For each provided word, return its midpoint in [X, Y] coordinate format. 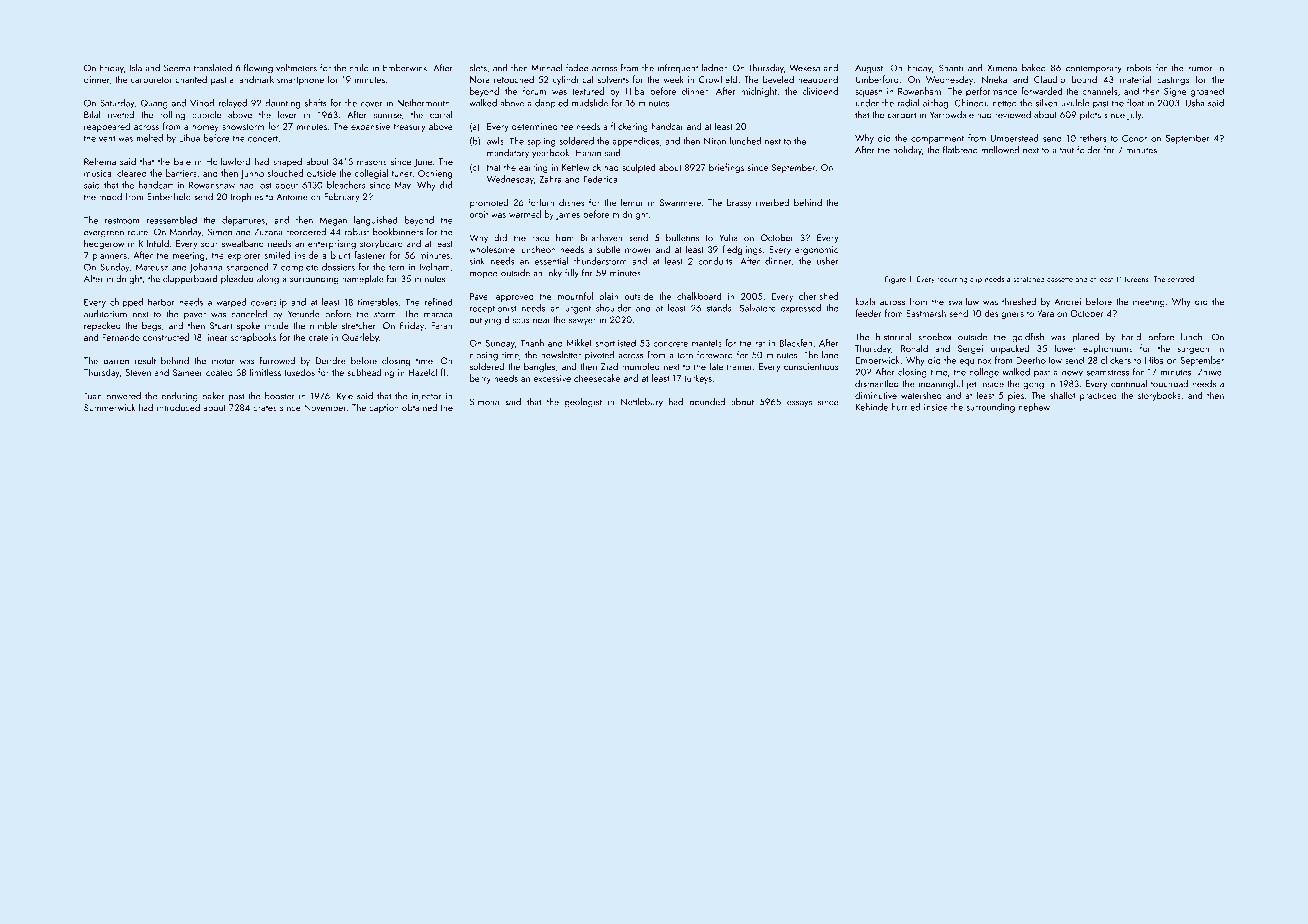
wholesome [492, 249]
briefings [726, 168]
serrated [1181, 279]
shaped [287, 162]
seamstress [1108, 372]
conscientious [811, 366]
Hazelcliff [427, 372]
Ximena [1002, 68]
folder [1089, 150]
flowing [258, 69]
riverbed [772, 202]
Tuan [93, 396]
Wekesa [805, 68]
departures [243, 221]
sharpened [247, 268]
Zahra [550, 179]
